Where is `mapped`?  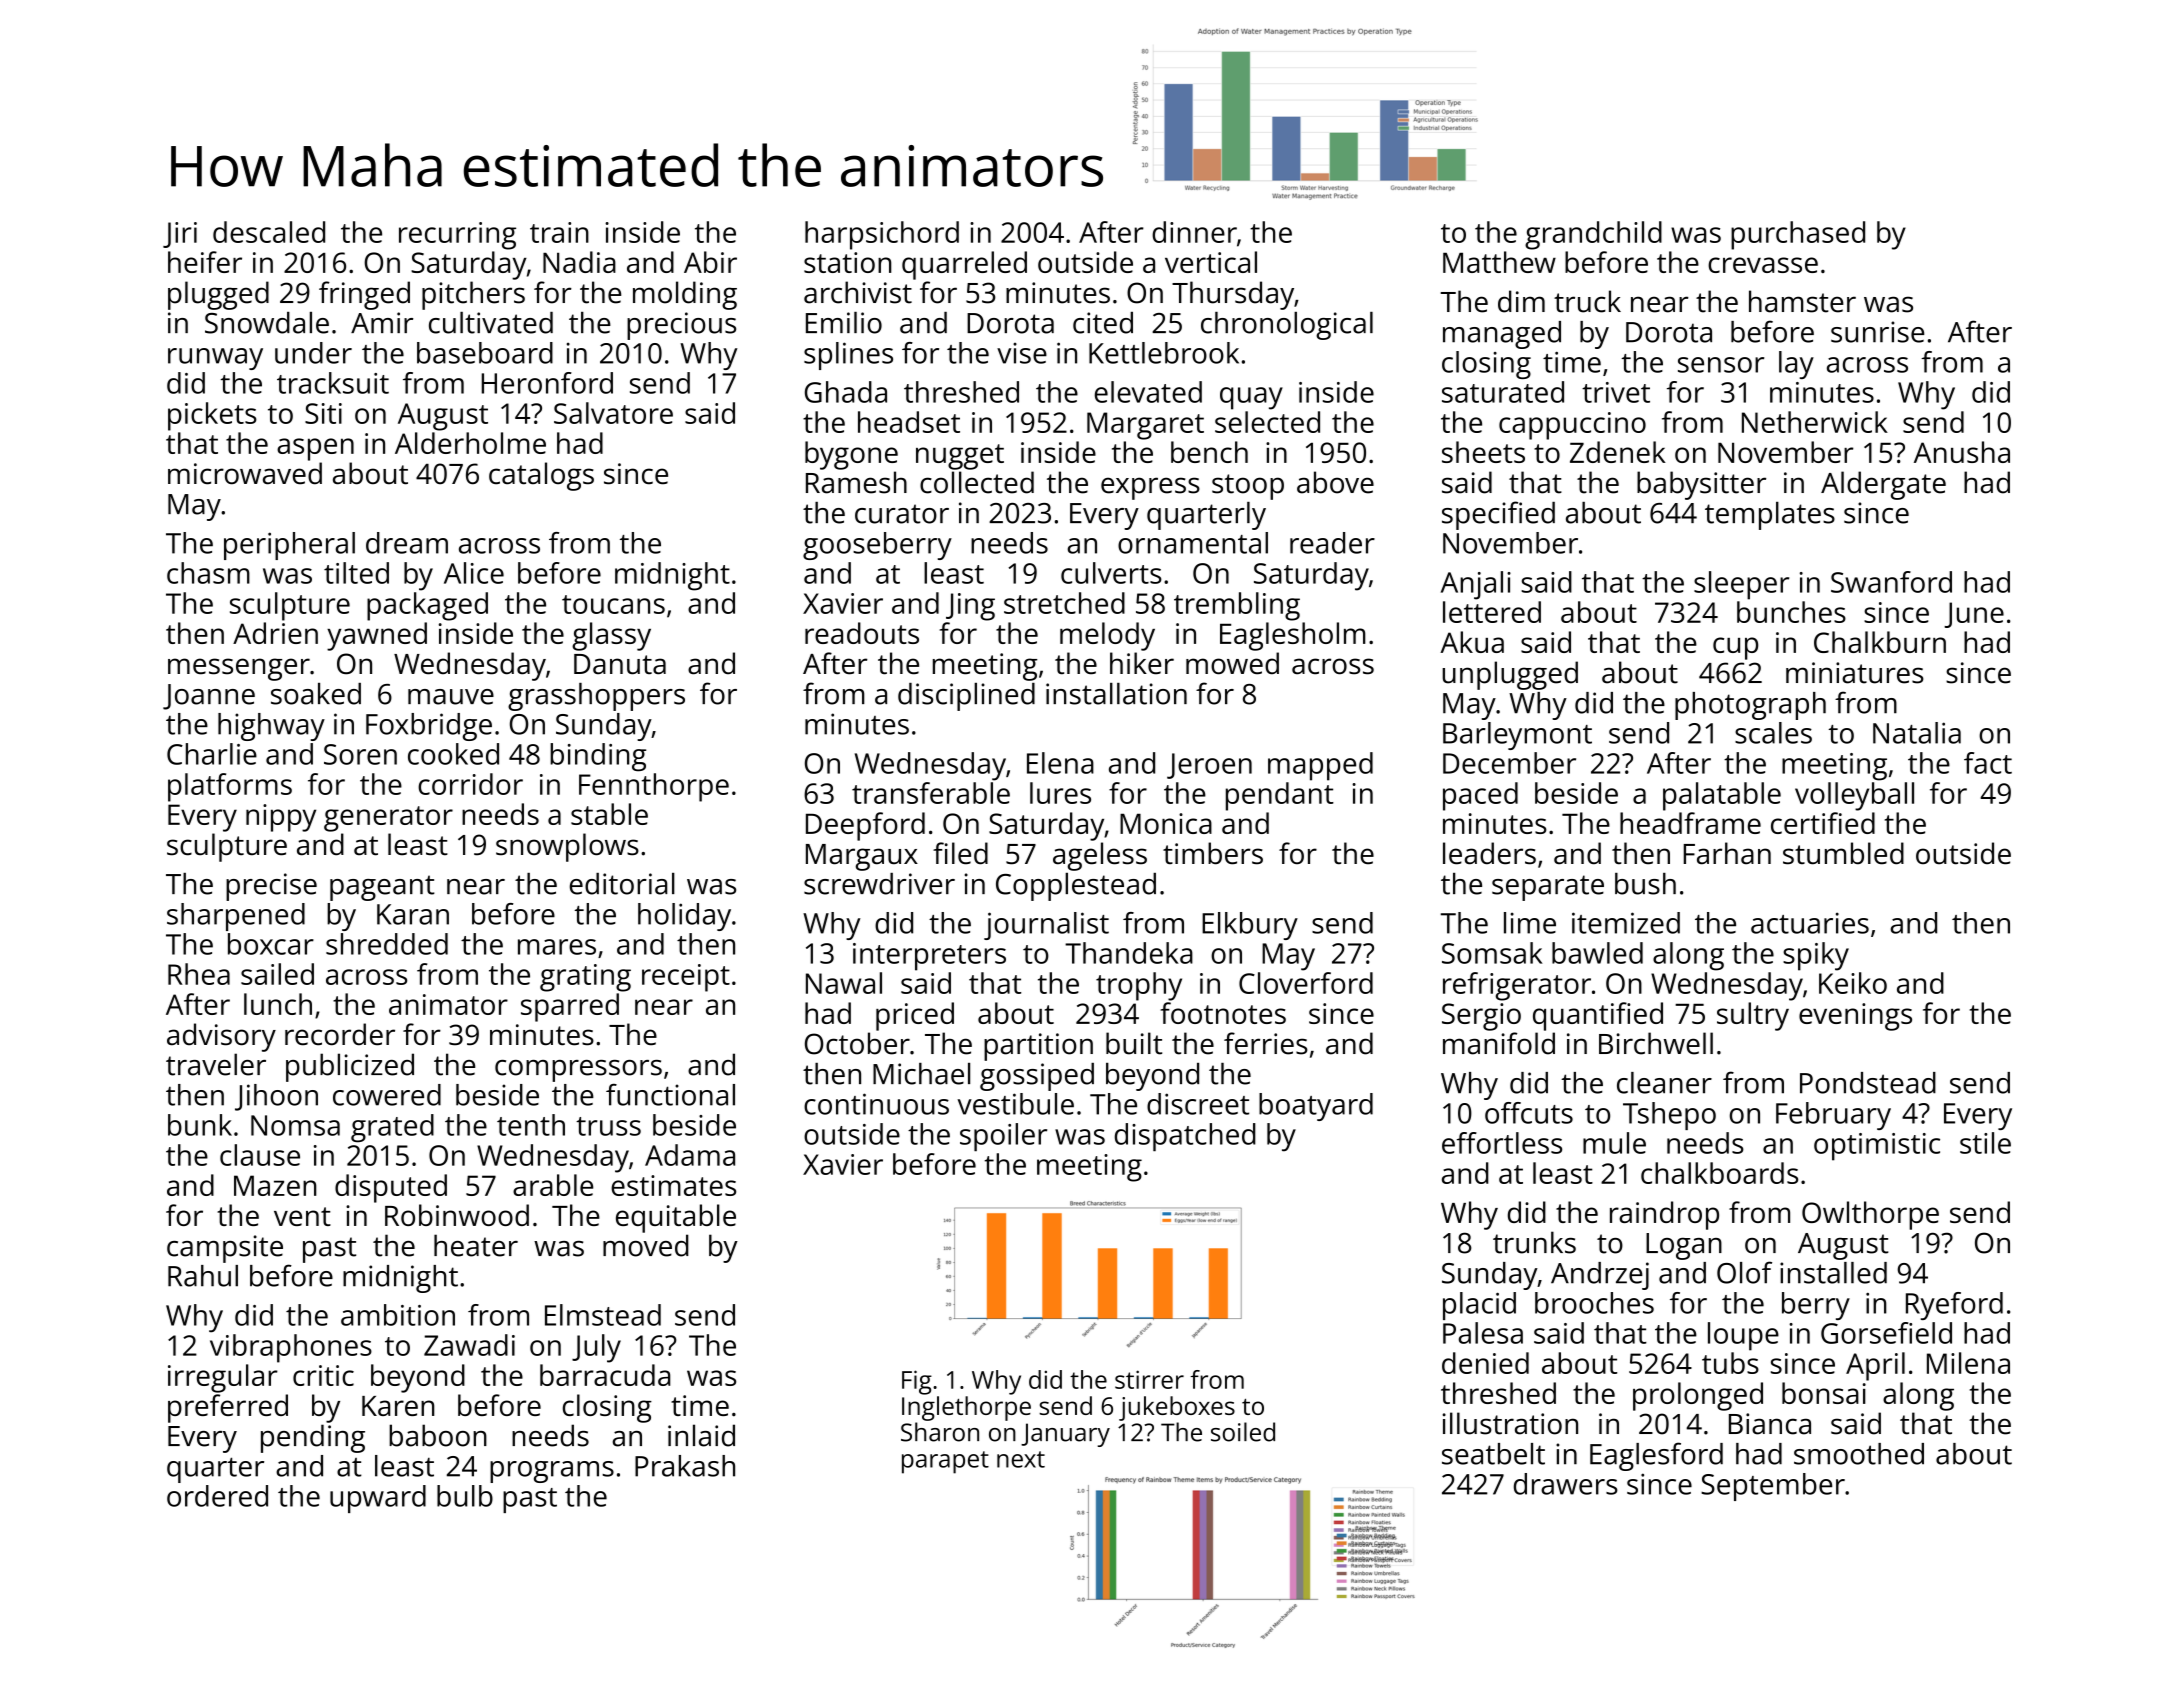 mapped is located at coordinates (1320, 766).
